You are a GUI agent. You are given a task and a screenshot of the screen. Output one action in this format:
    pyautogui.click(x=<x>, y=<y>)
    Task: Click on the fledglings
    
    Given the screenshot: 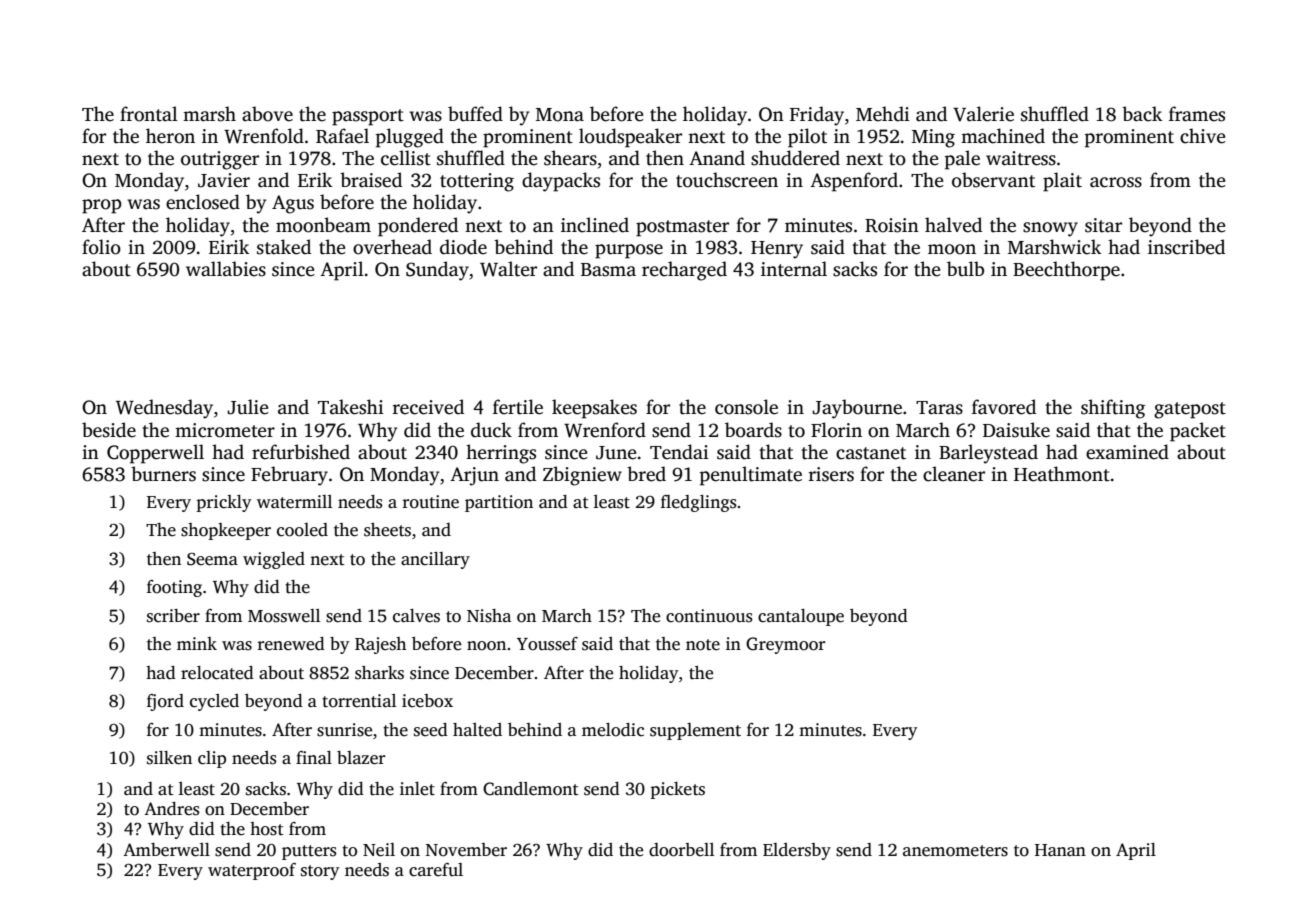 What is the action you would take?
    pyautogui.click(x=698, y=503)
